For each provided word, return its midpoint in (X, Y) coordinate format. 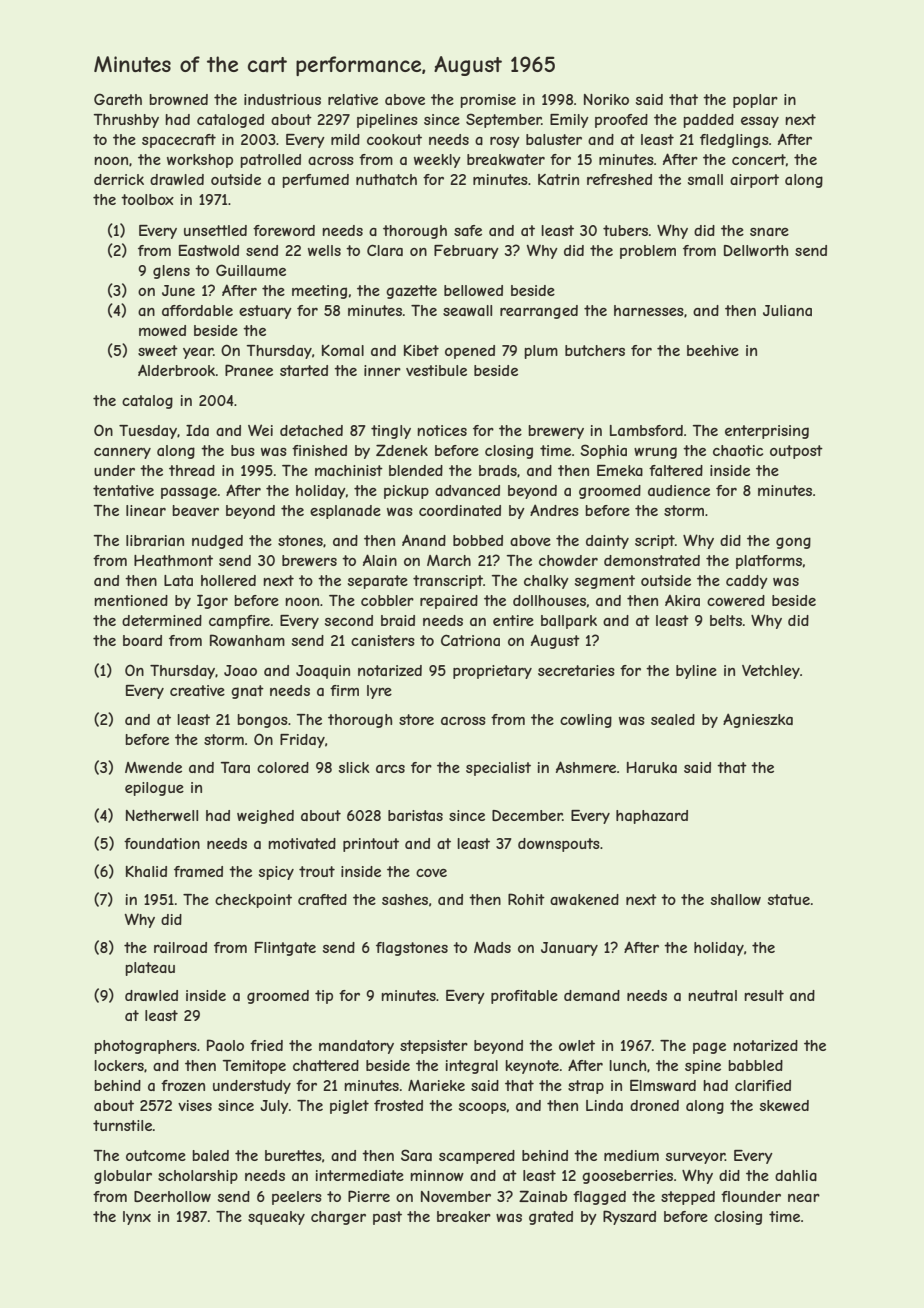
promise (488, 101)
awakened (584, 899)
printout (371, 845)
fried (266, 1045)
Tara (235, 767)
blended (416, 470)
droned (654, 1105)
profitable (524, 997)
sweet (158, 350)
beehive (713, 350)
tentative (123, 490)
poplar (755, 101)
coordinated (460, 510)
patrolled (270, 161)
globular (123, 1177)
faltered (676, 470)
